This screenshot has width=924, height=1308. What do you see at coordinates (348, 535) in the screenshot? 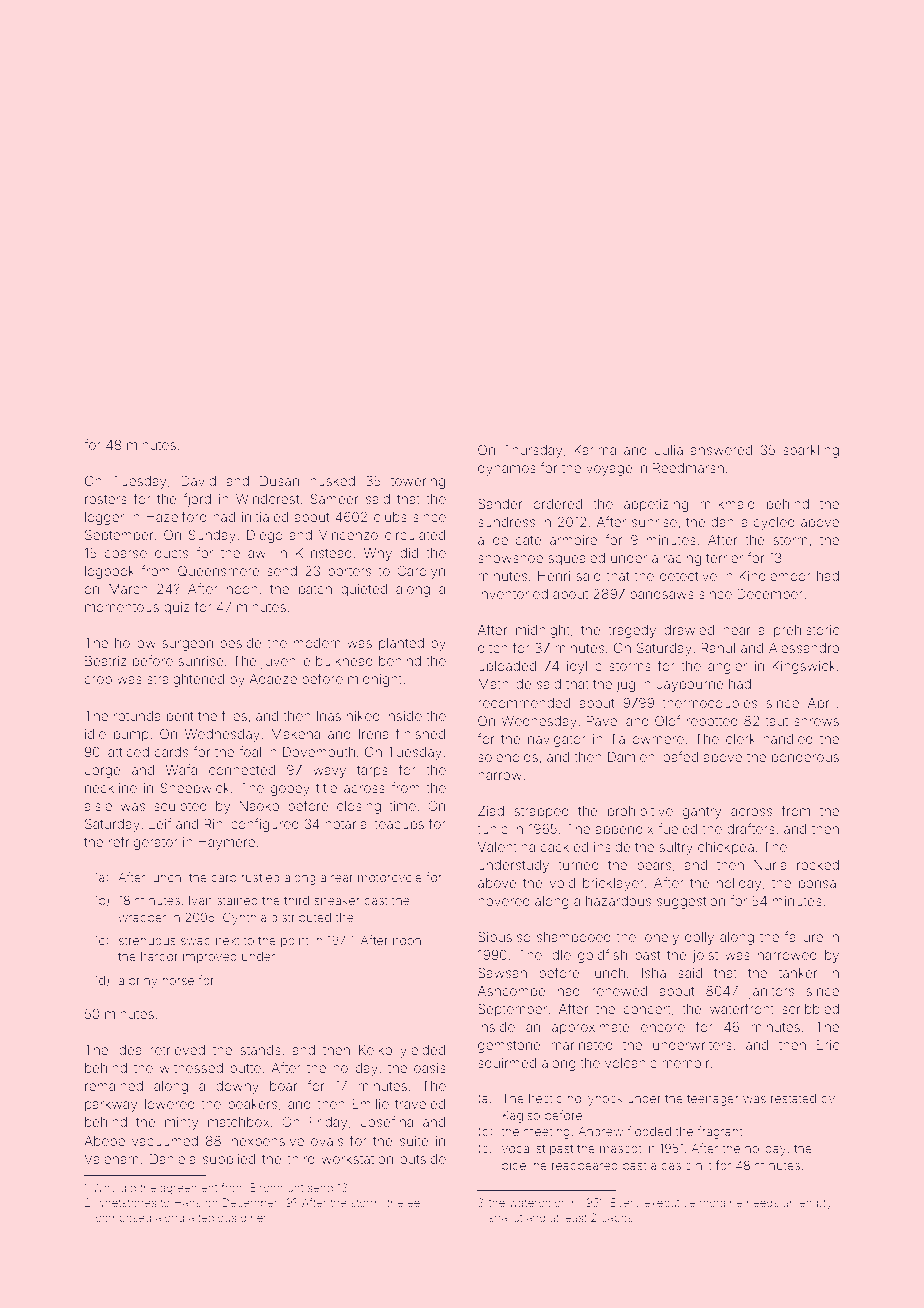
I see `Vincenzo` at bounding box center [348, 535].
